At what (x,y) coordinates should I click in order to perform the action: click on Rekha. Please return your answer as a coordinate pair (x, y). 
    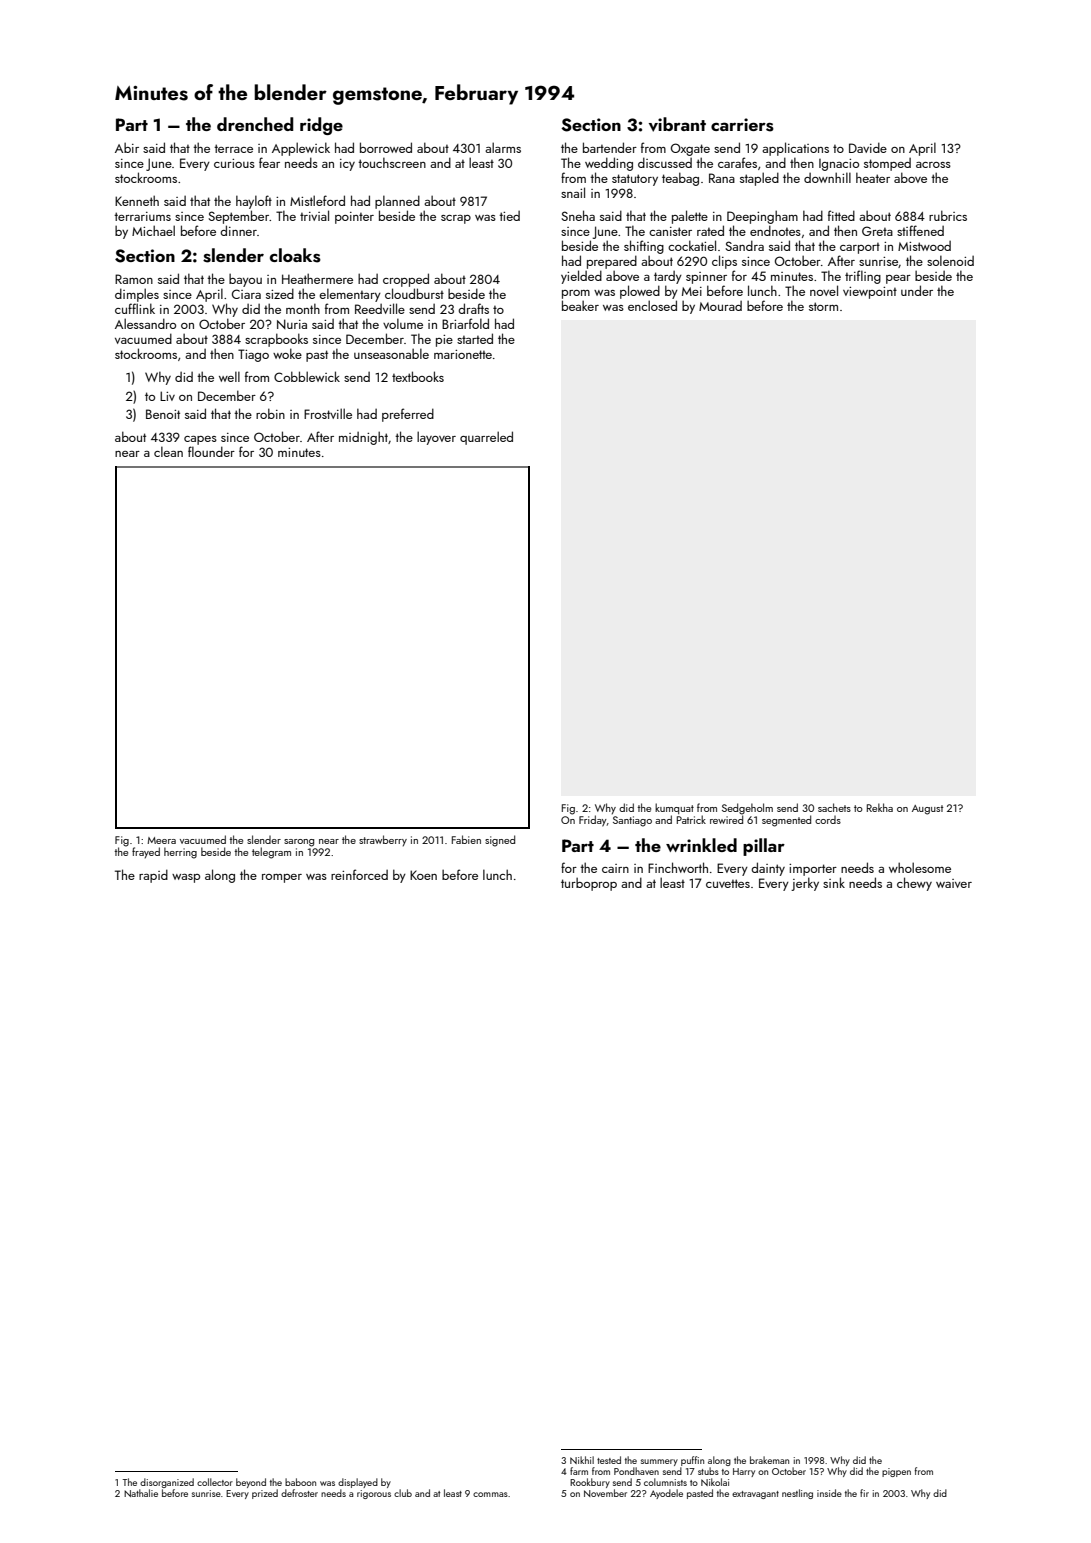
    Looking at the image, I should click on (880, 807).
